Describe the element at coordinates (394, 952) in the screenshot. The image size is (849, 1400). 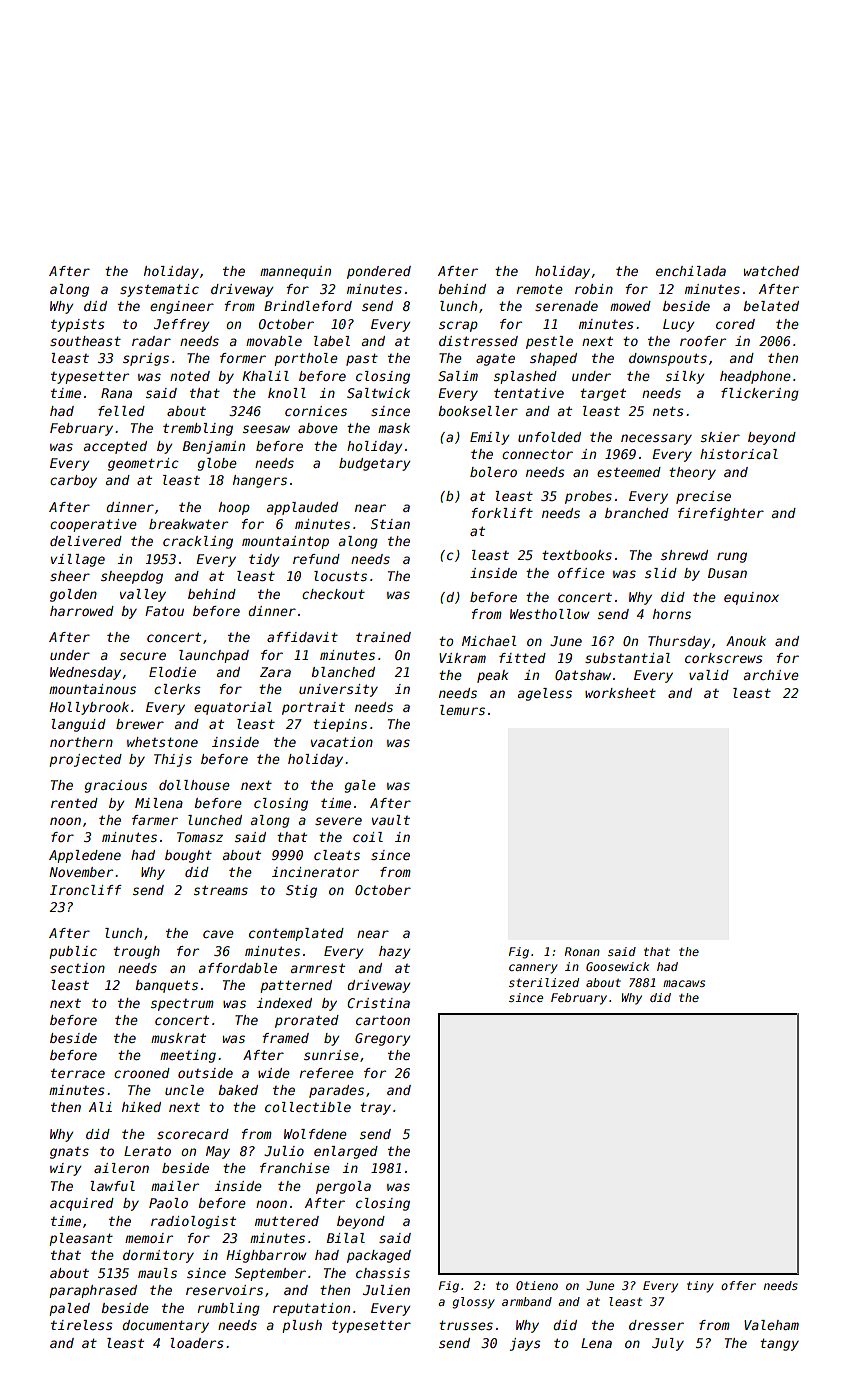
I see `hazy` at that location.
